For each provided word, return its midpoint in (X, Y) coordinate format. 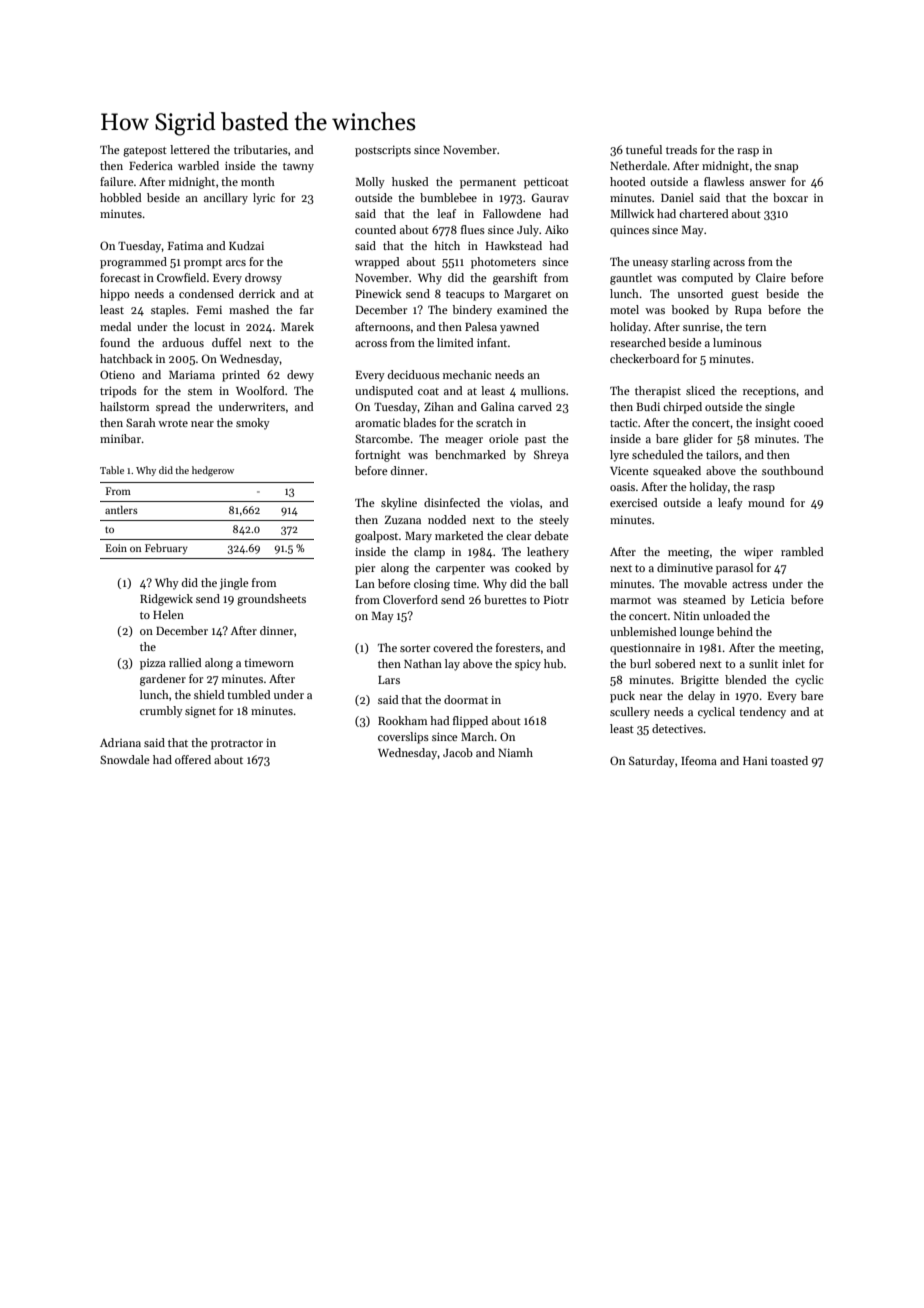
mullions (543, 390)
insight (773, 424)
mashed (249, 309)
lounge (697, 633)
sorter (415, 648)
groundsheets (271, 600)
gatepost (145, 152)
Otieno (117, 374)
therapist (658, 392)
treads (681, 149)
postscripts (383, 151)
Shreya (551, 456)
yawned (519, 328)
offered (193, 759)
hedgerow (213, 471)
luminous (737, 342)
